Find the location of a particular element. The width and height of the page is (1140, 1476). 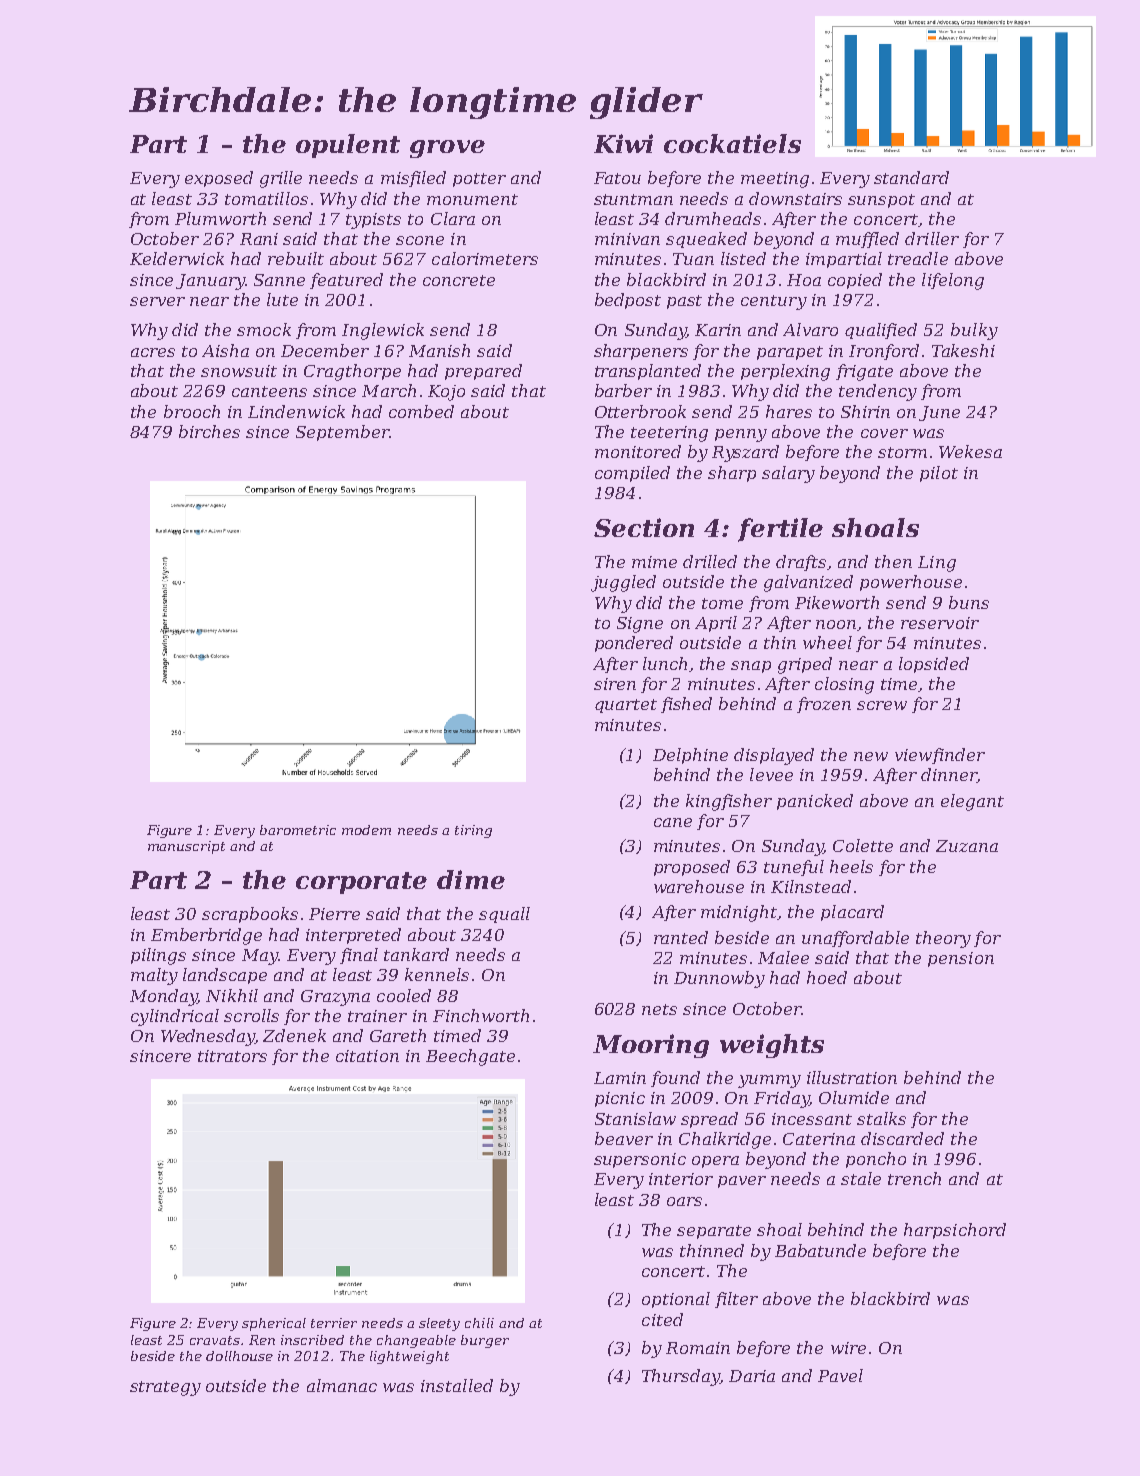

Kiwi is located at coordinates (623, 143).
